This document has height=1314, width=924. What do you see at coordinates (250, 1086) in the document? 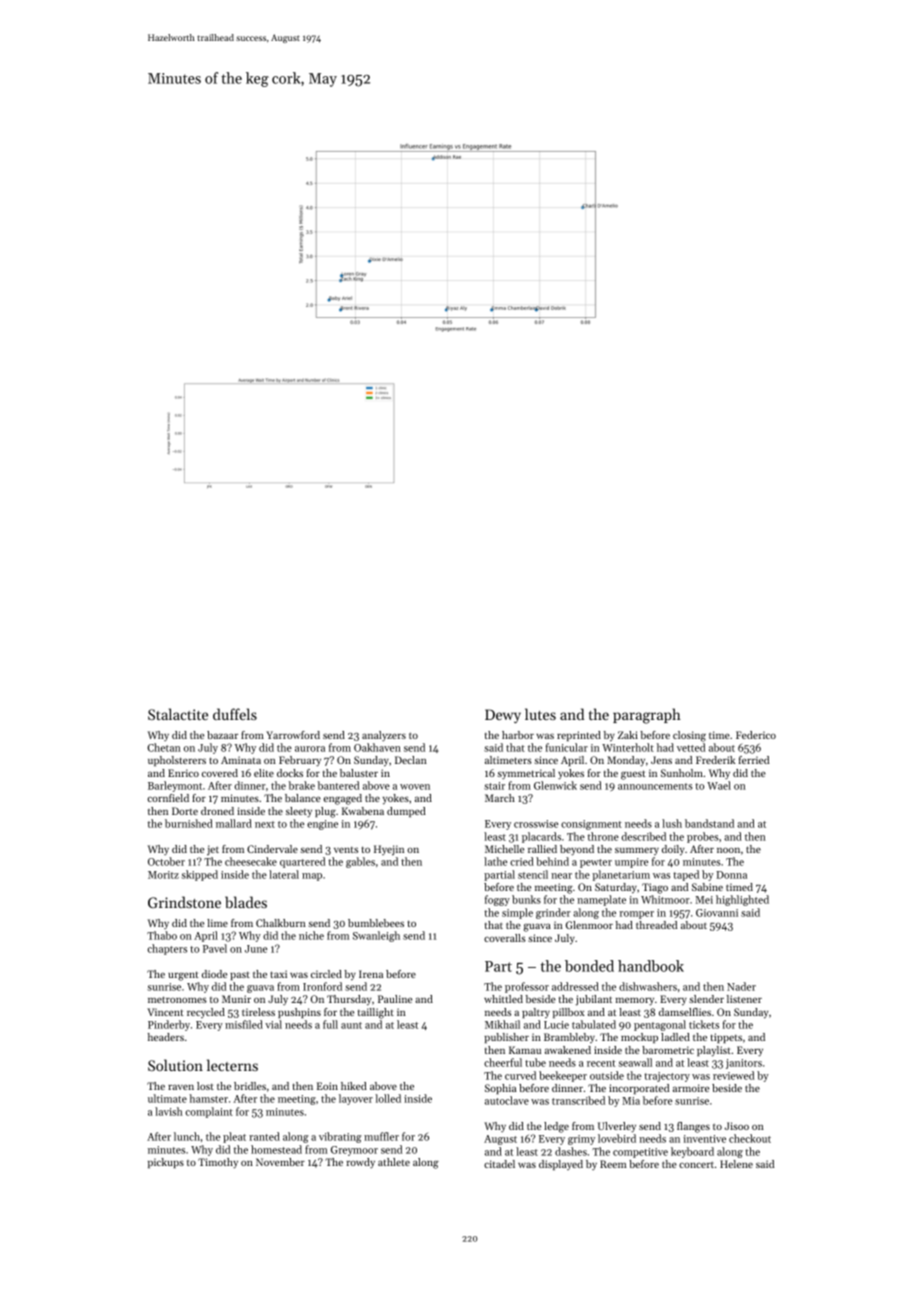
I see `bridles` at bounding box center [250, 1086].
